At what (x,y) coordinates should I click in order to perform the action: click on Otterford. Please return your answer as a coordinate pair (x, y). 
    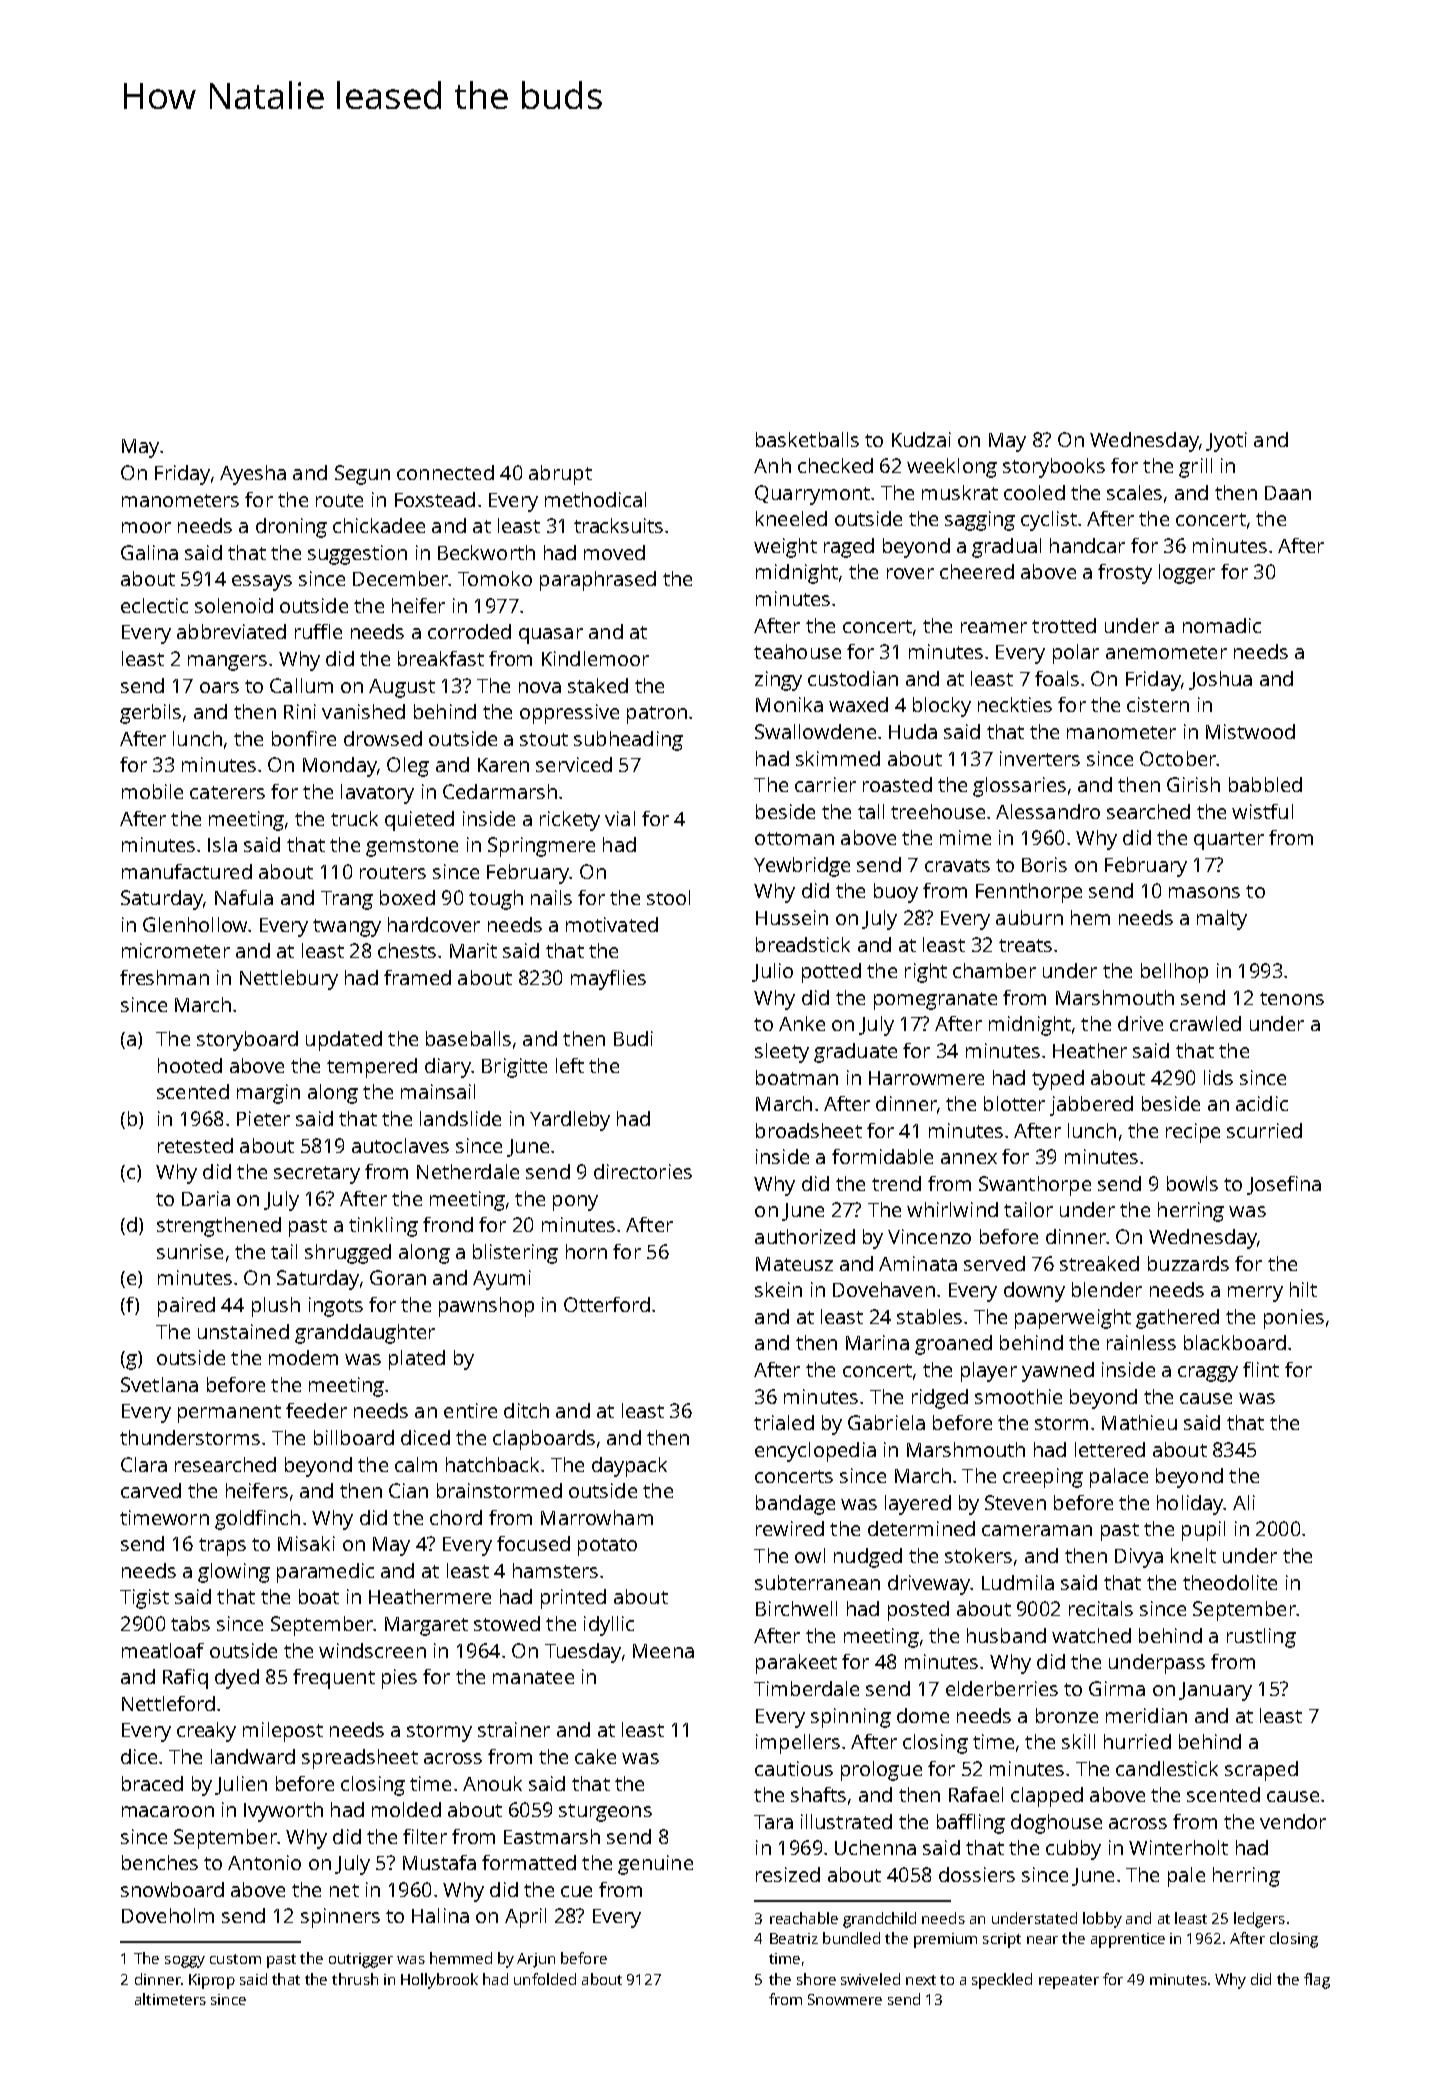
    Looking at the image, I should click on (607, 1304).
